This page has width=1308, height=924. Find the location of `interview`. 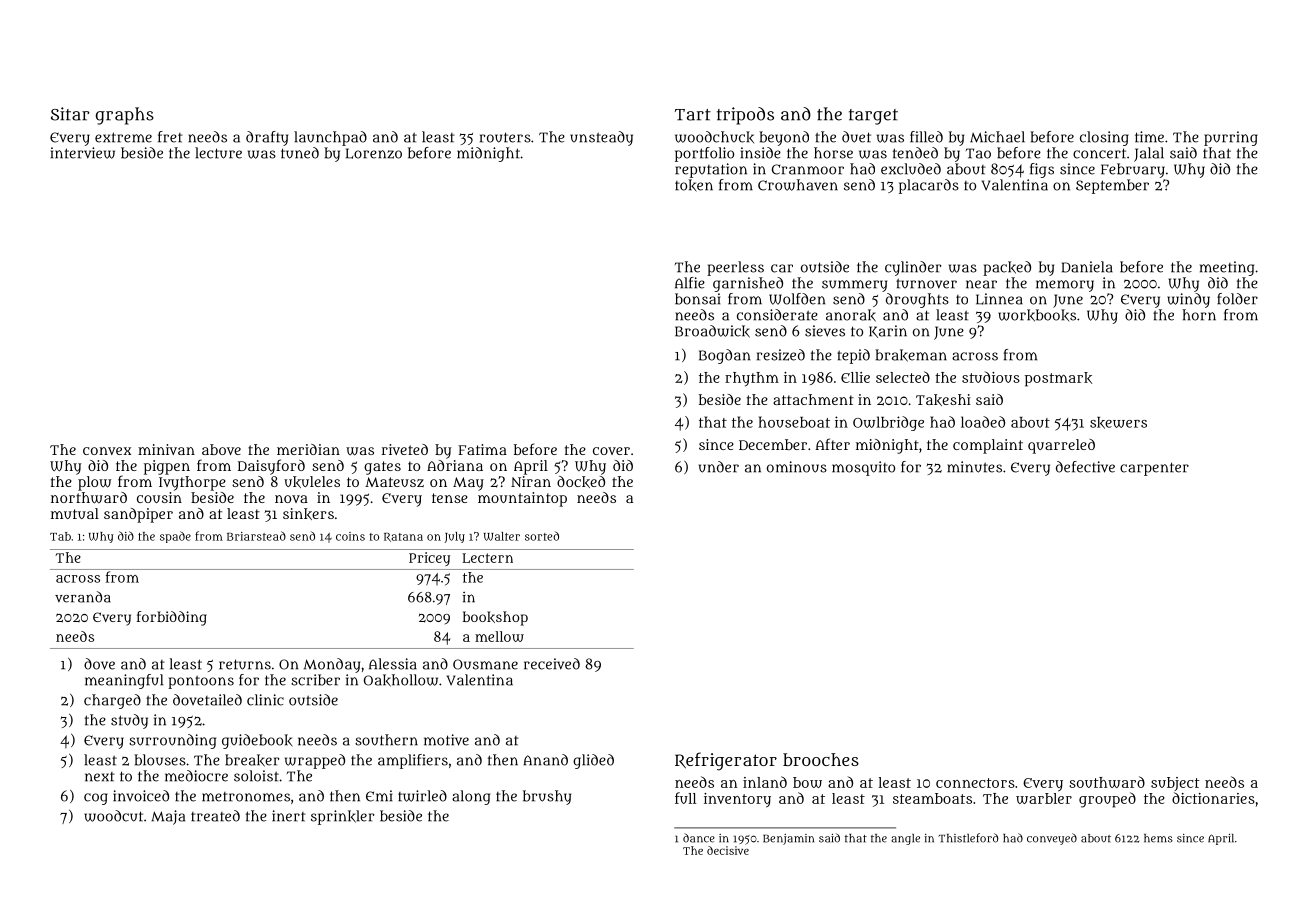

interview is located at coordinates (83, 153).
